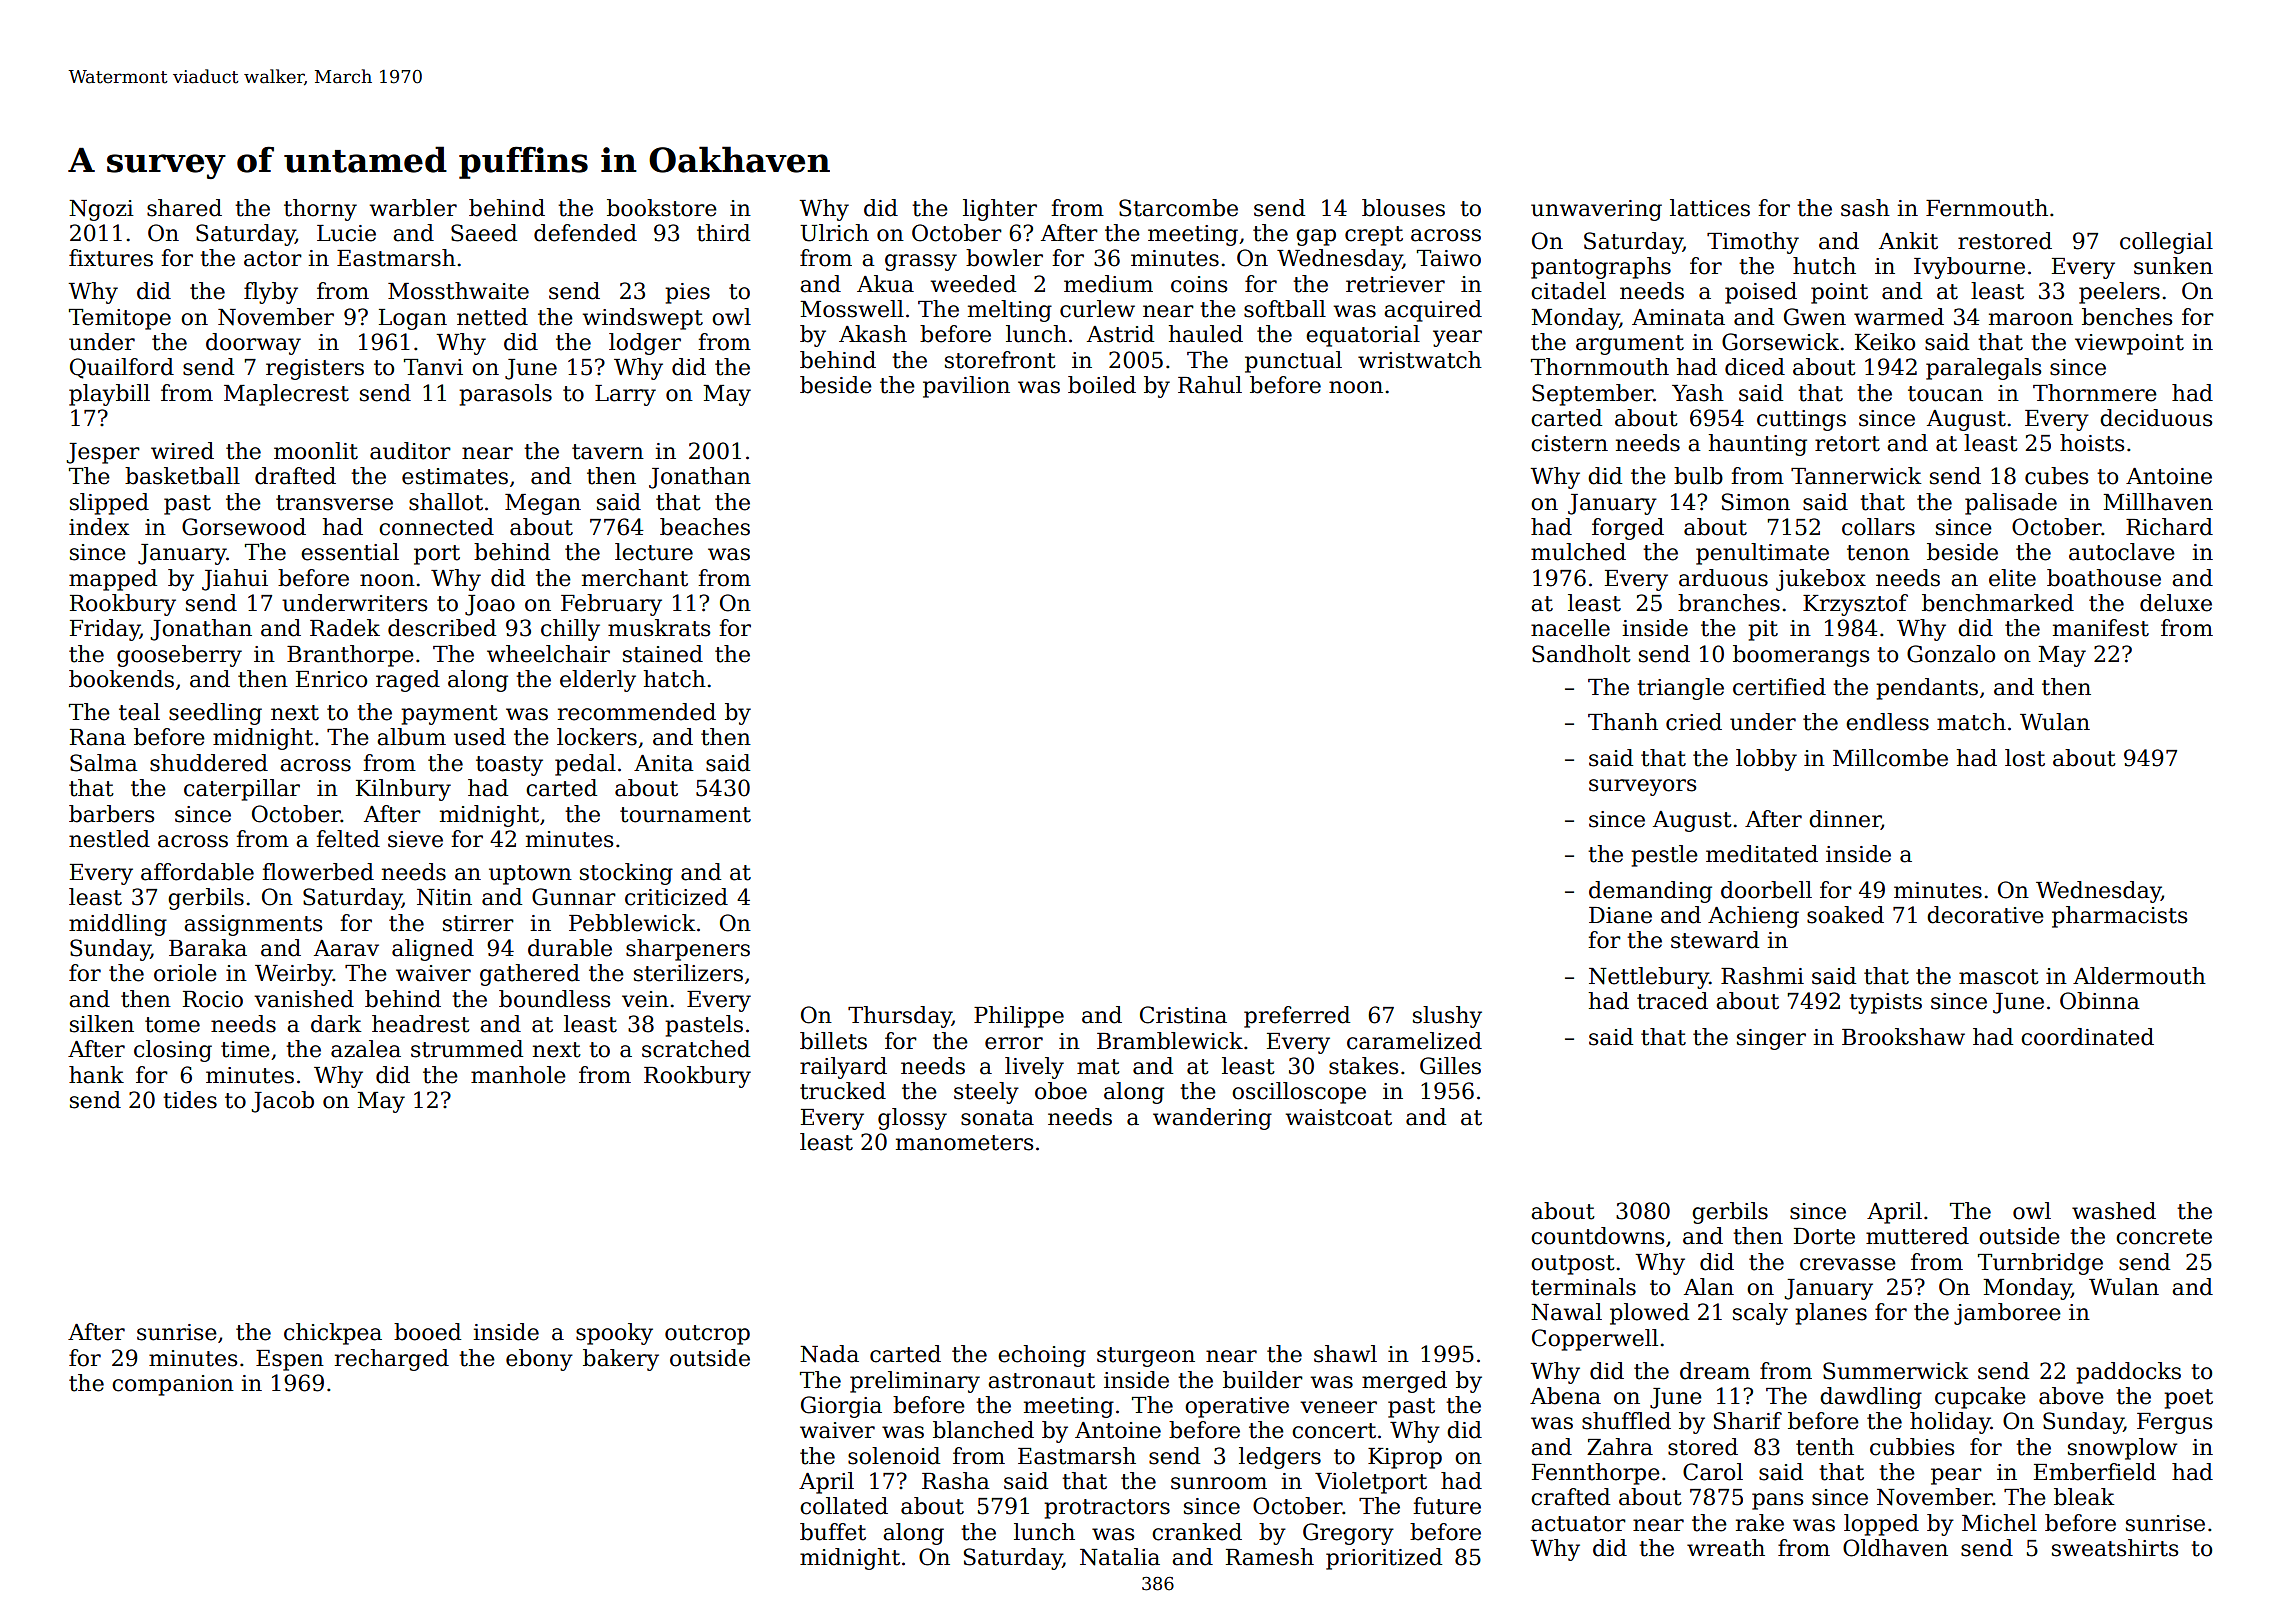 Image resolution: width=2282 pixels, height=1614 pixels. Describe the element at coordinates (484, 233) in the screenshot. I see `Saeed` at that location.
